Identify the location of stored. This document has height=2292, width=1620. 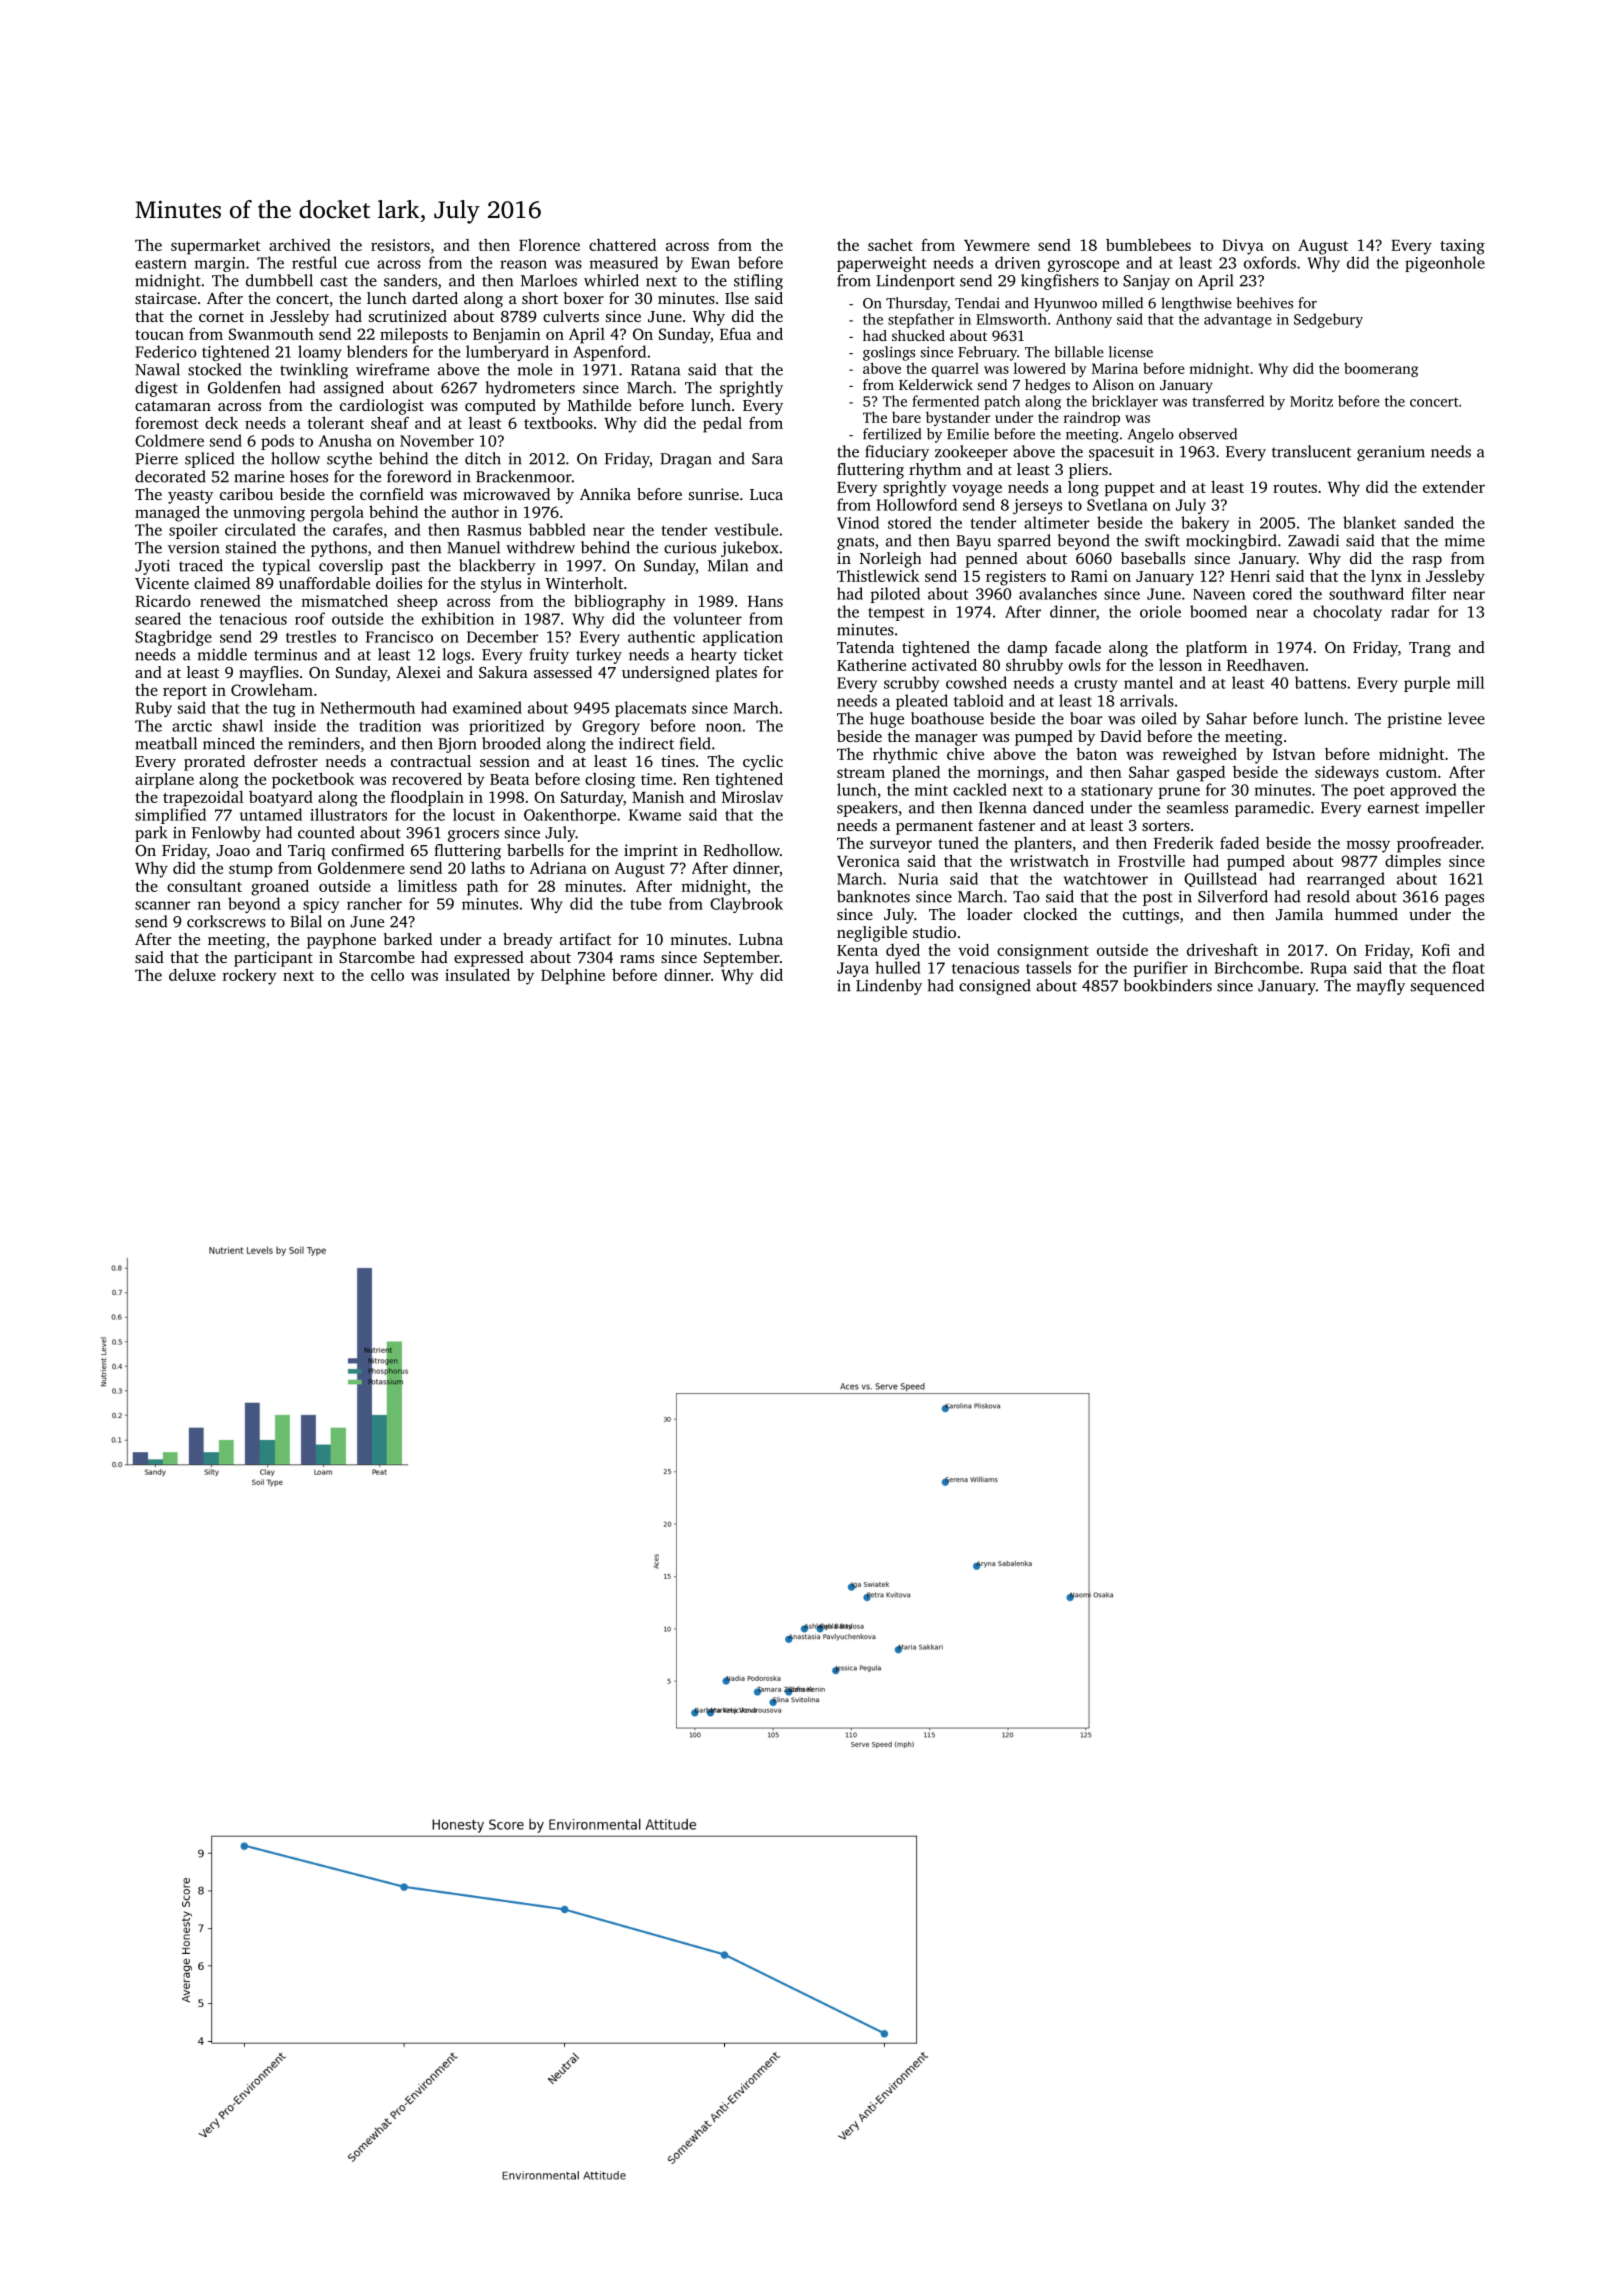
(910, 522).
